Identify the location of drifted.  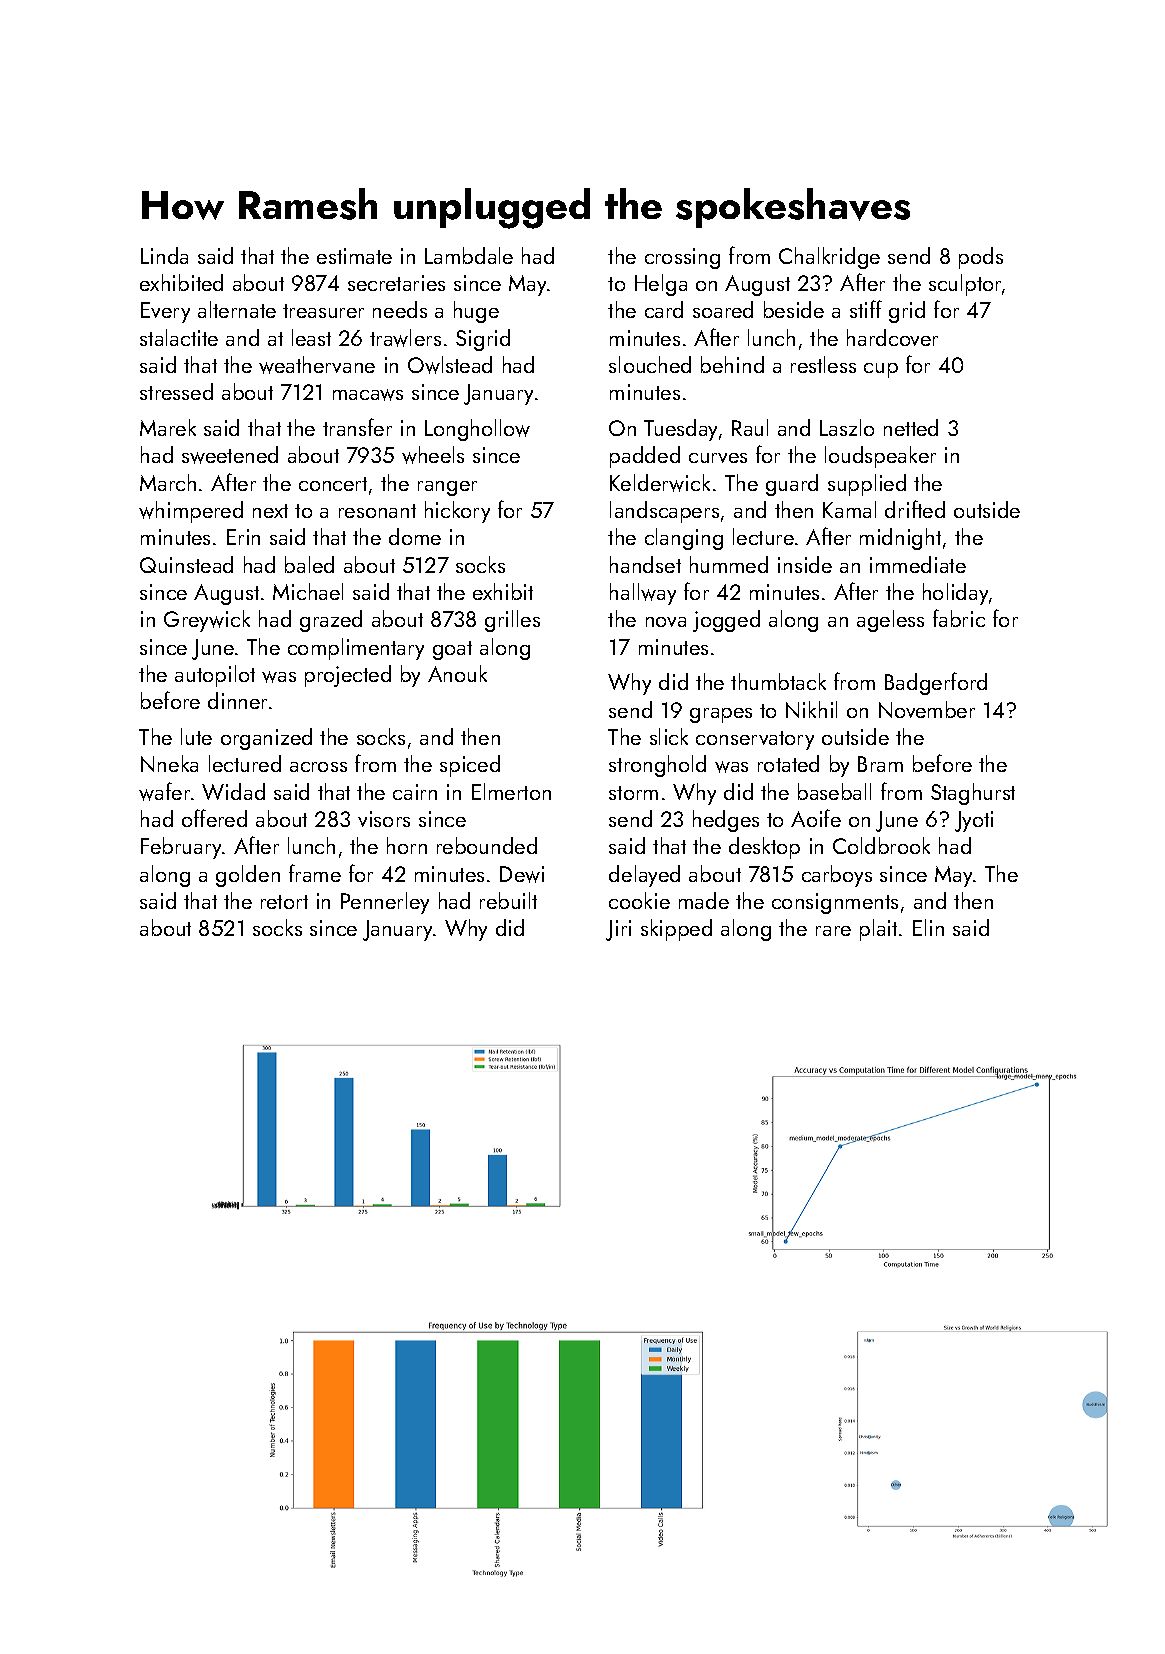
(915, 509).
